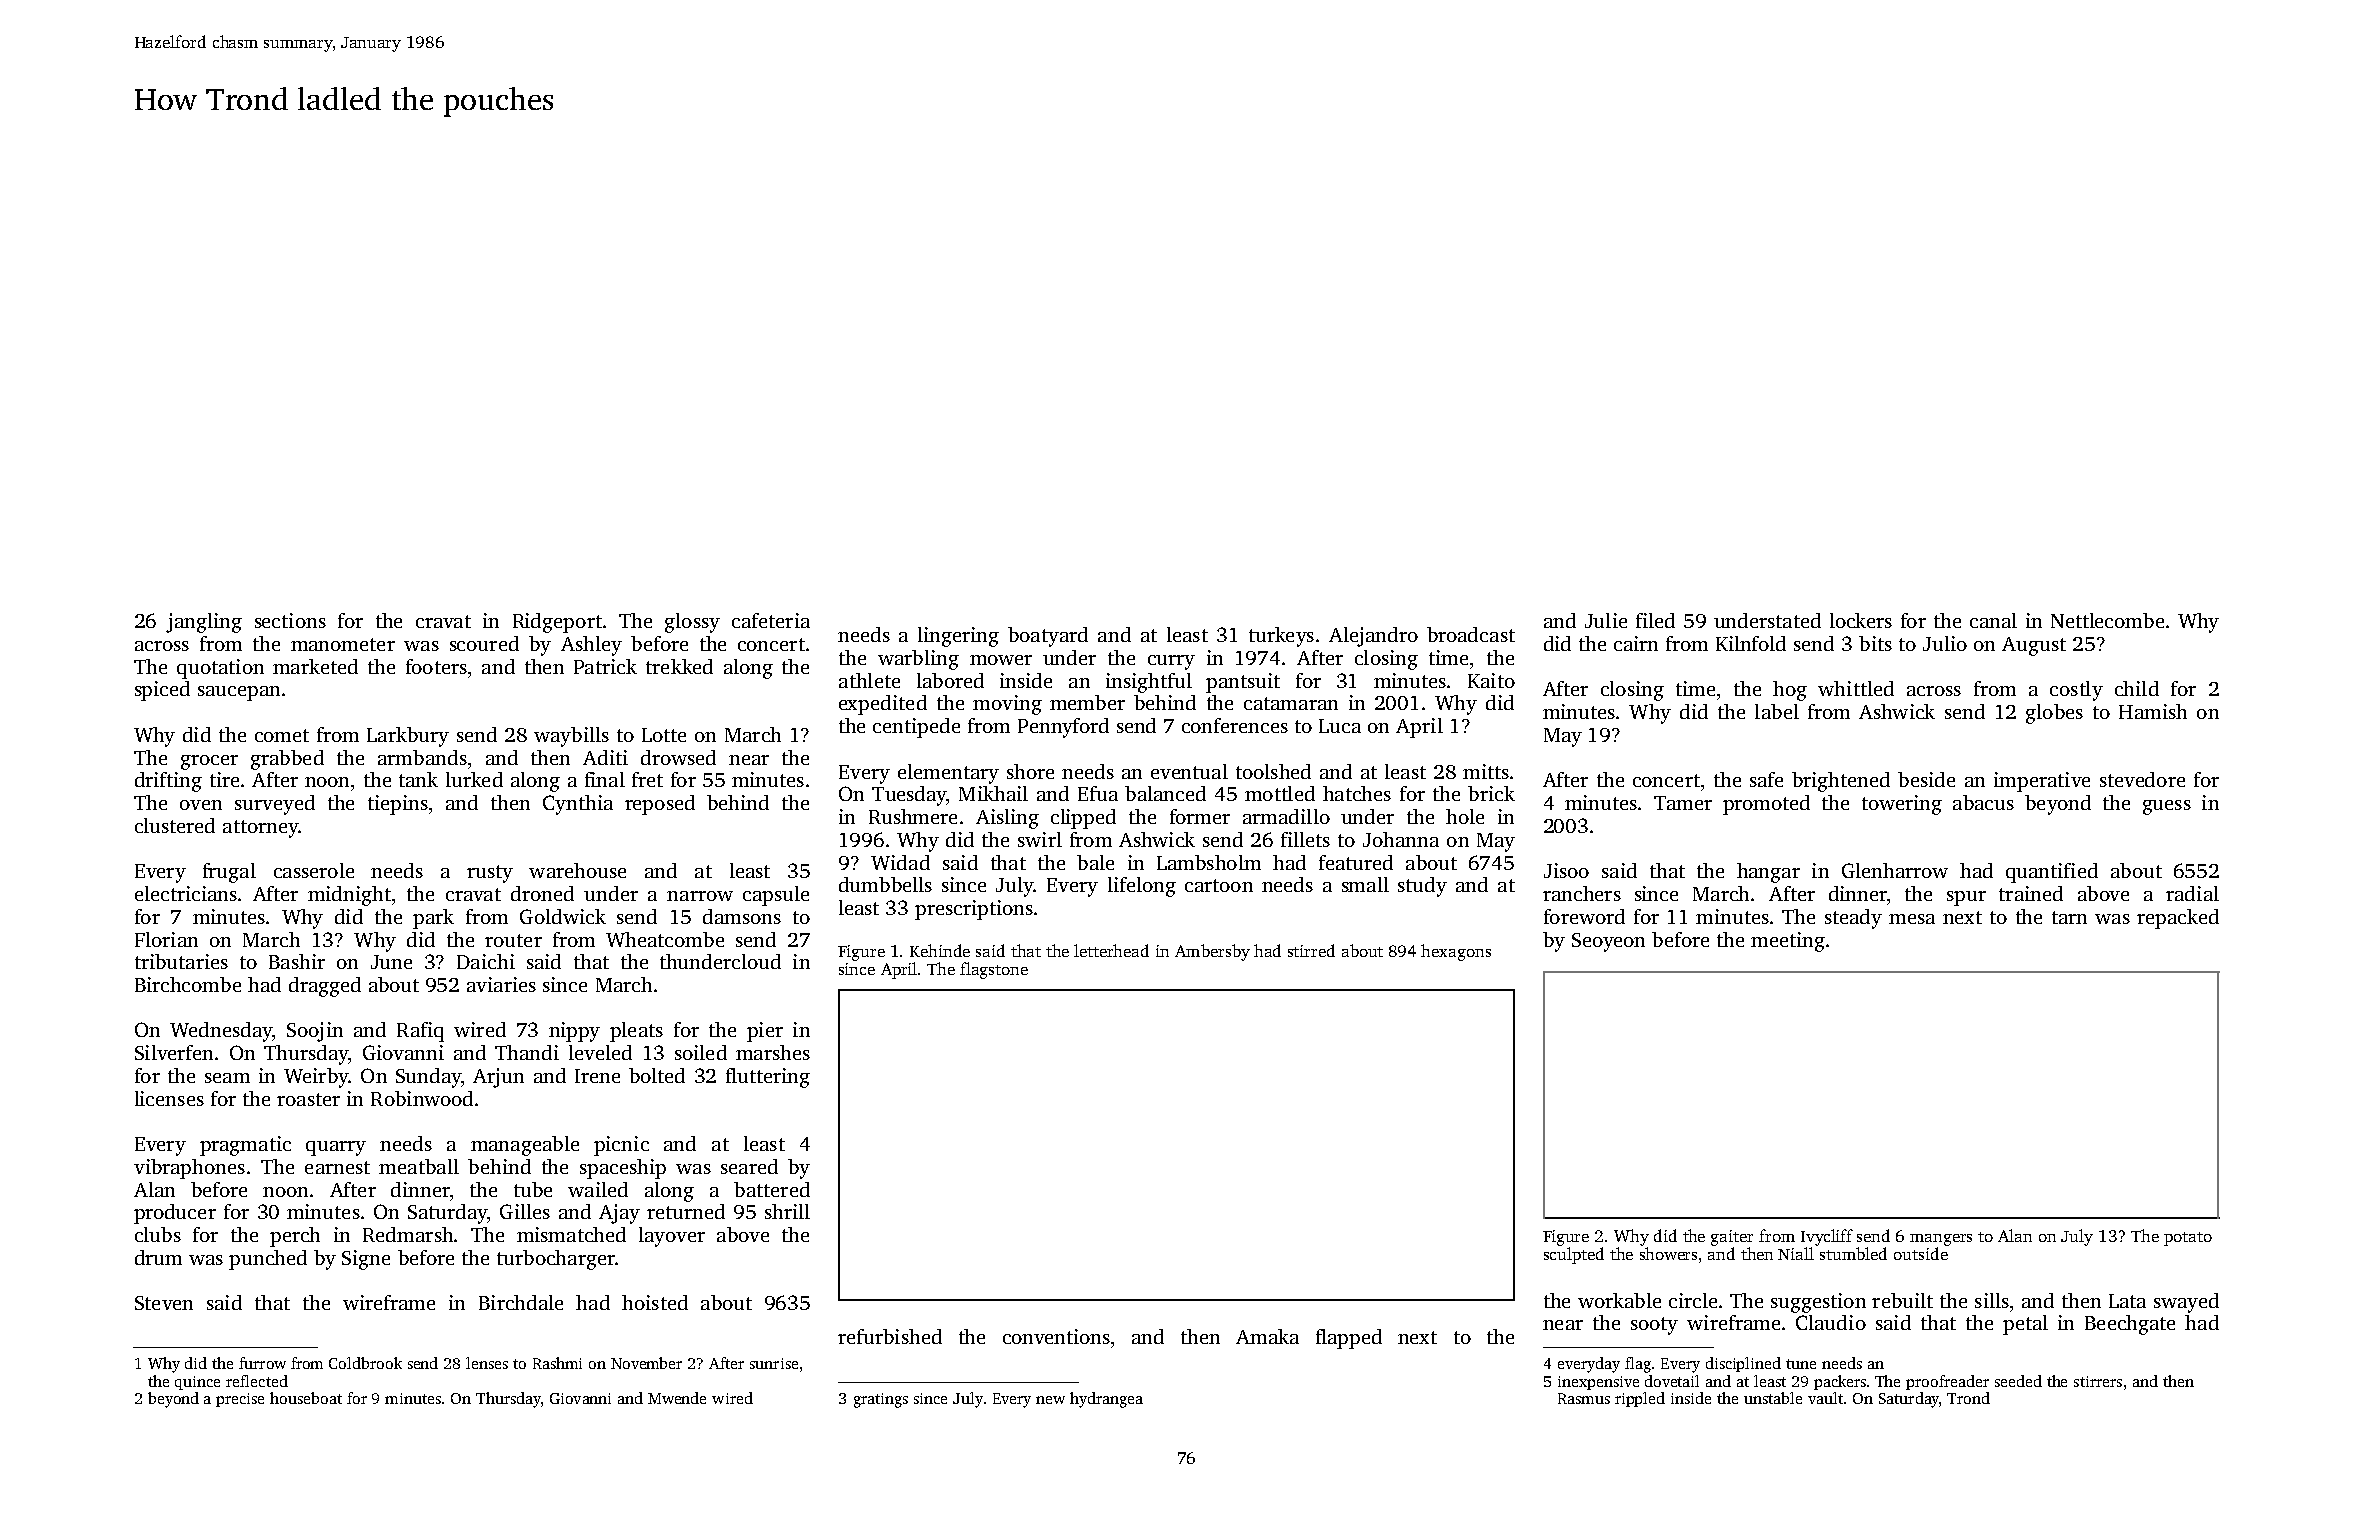 The image size is (2353, 1523). Describe the element at coordinates (1098, 793) in the screenshot. I see `Efua` at that location.
